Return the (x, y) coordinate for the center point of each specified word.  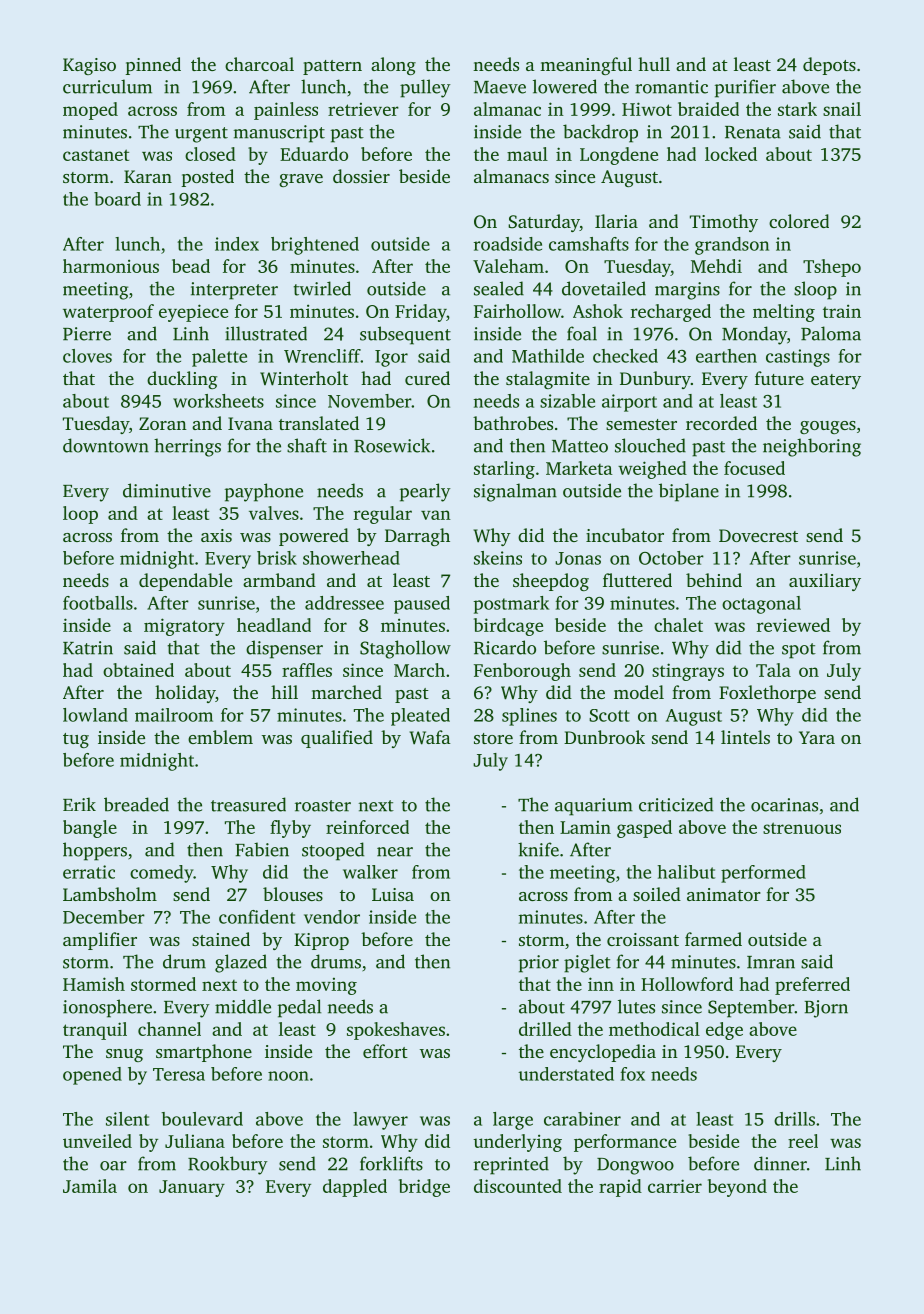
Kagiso (89, 66)
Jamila (90, 1186)
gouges (828, 427)
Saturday (544, 223)
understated (566, 1074)
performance (625, 1143)
